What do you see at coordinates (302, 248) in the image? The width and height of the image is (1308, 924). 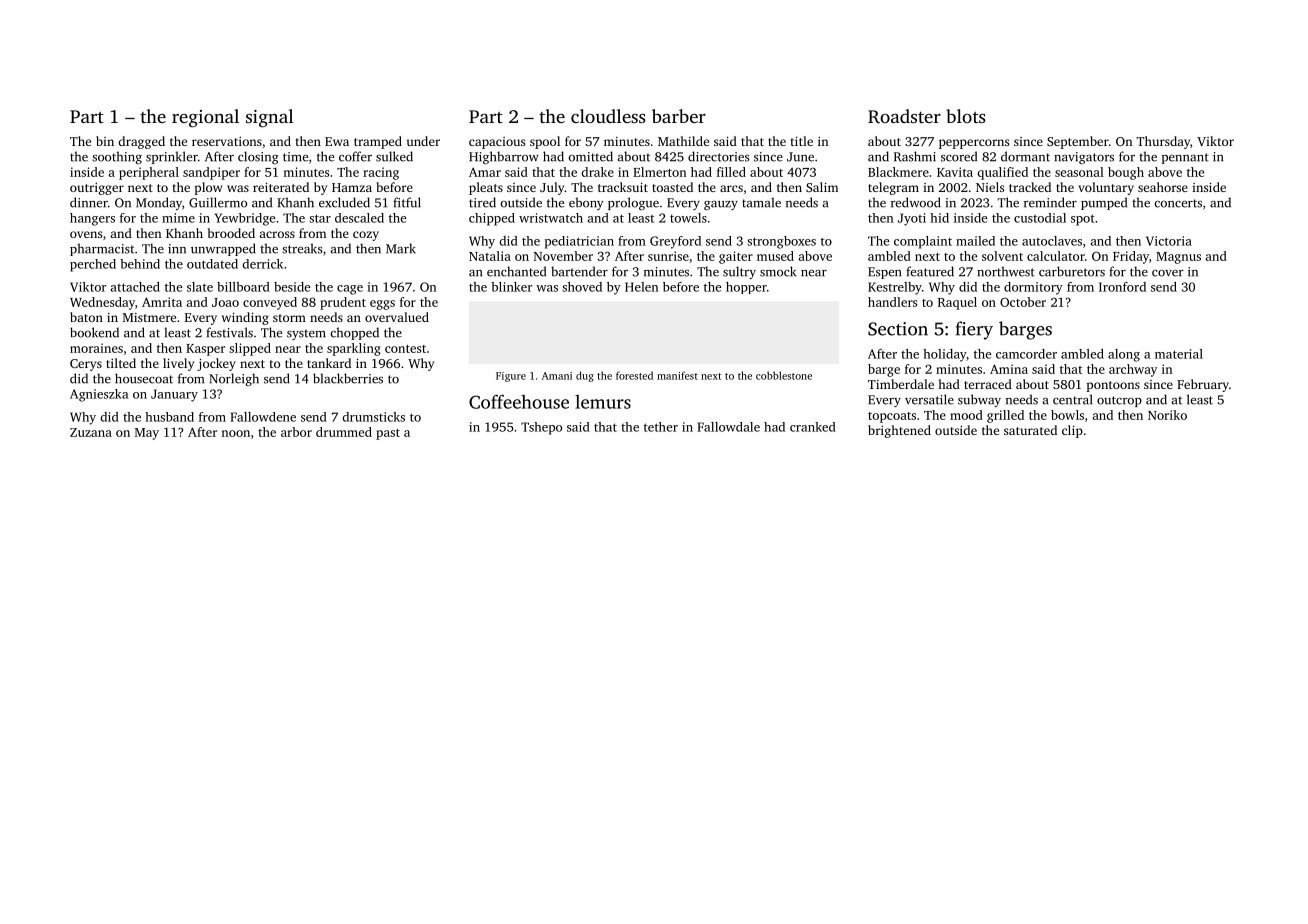 I see `streaks` at bounding box center [302, 248].
